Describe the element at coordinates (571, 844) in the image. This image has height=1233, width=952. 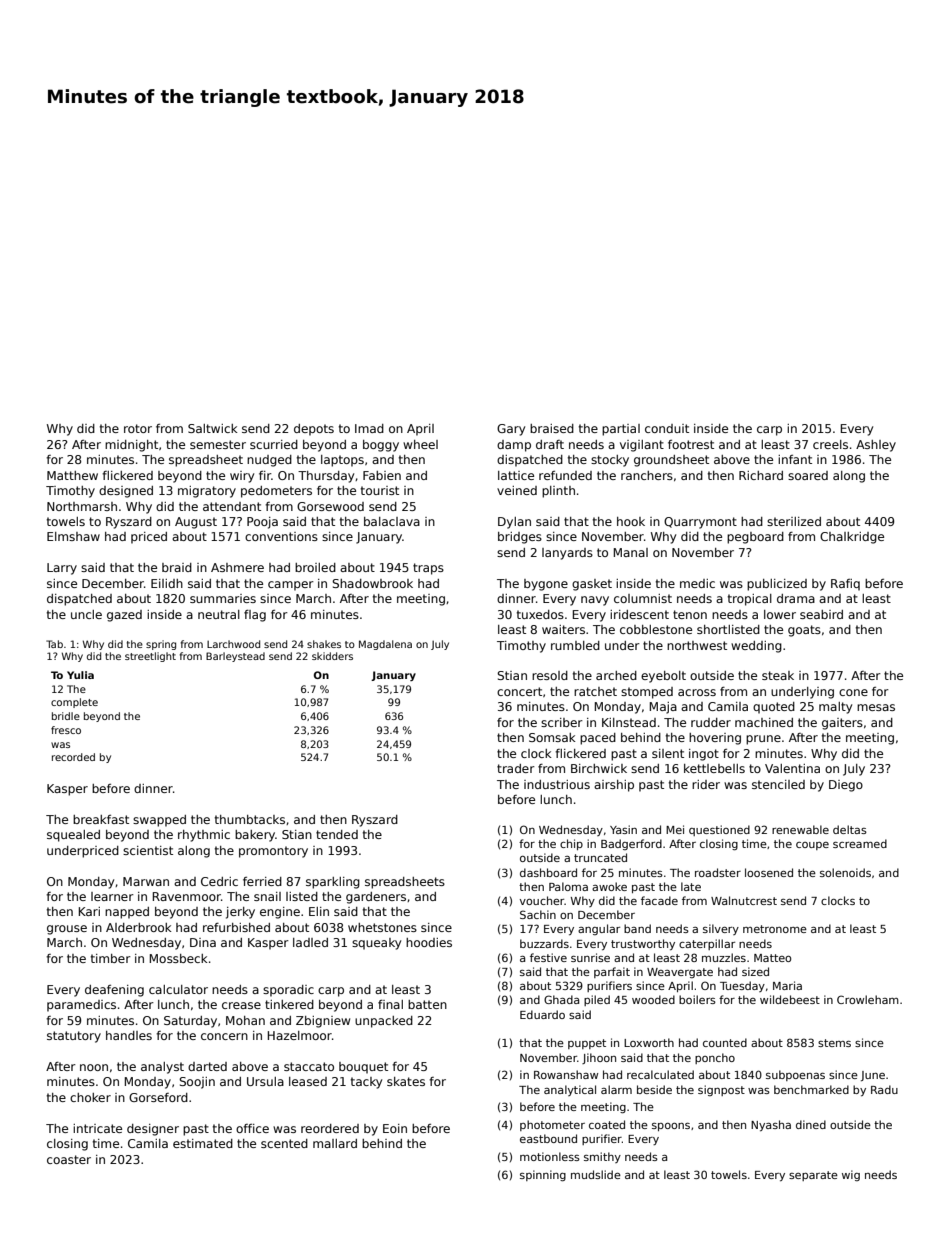
I see `chip` at that location.
